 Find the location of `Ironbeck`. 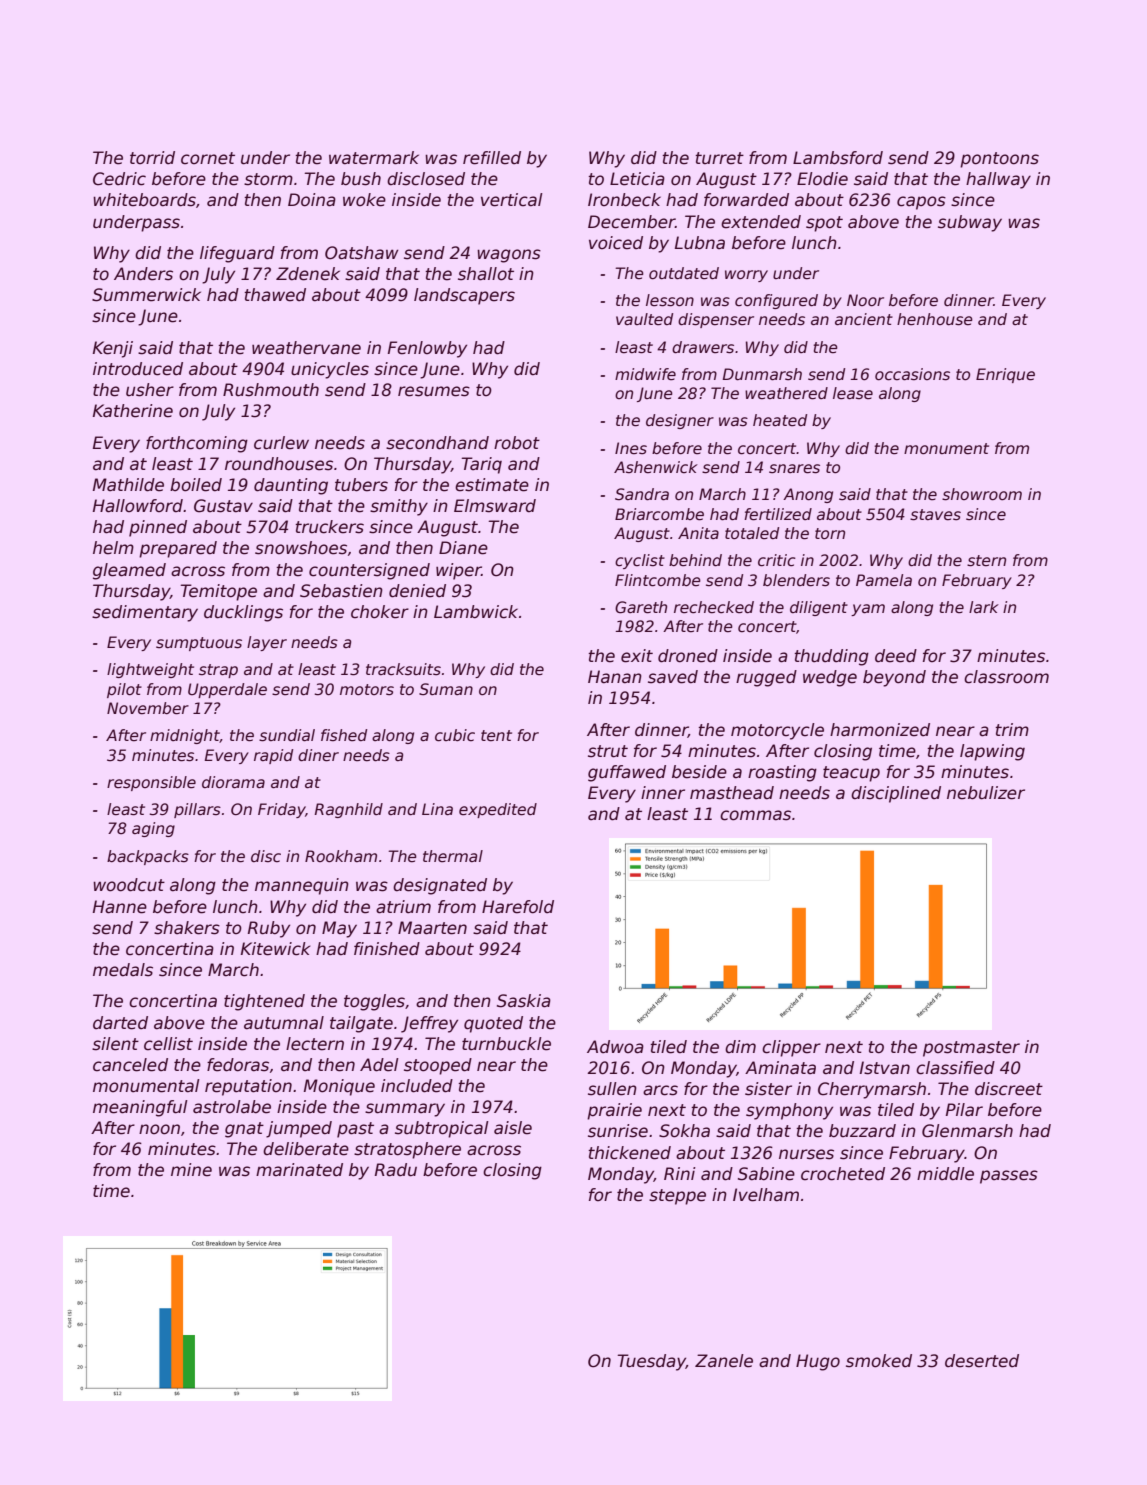

Ironbeck is located at coordinates (624, 200).
